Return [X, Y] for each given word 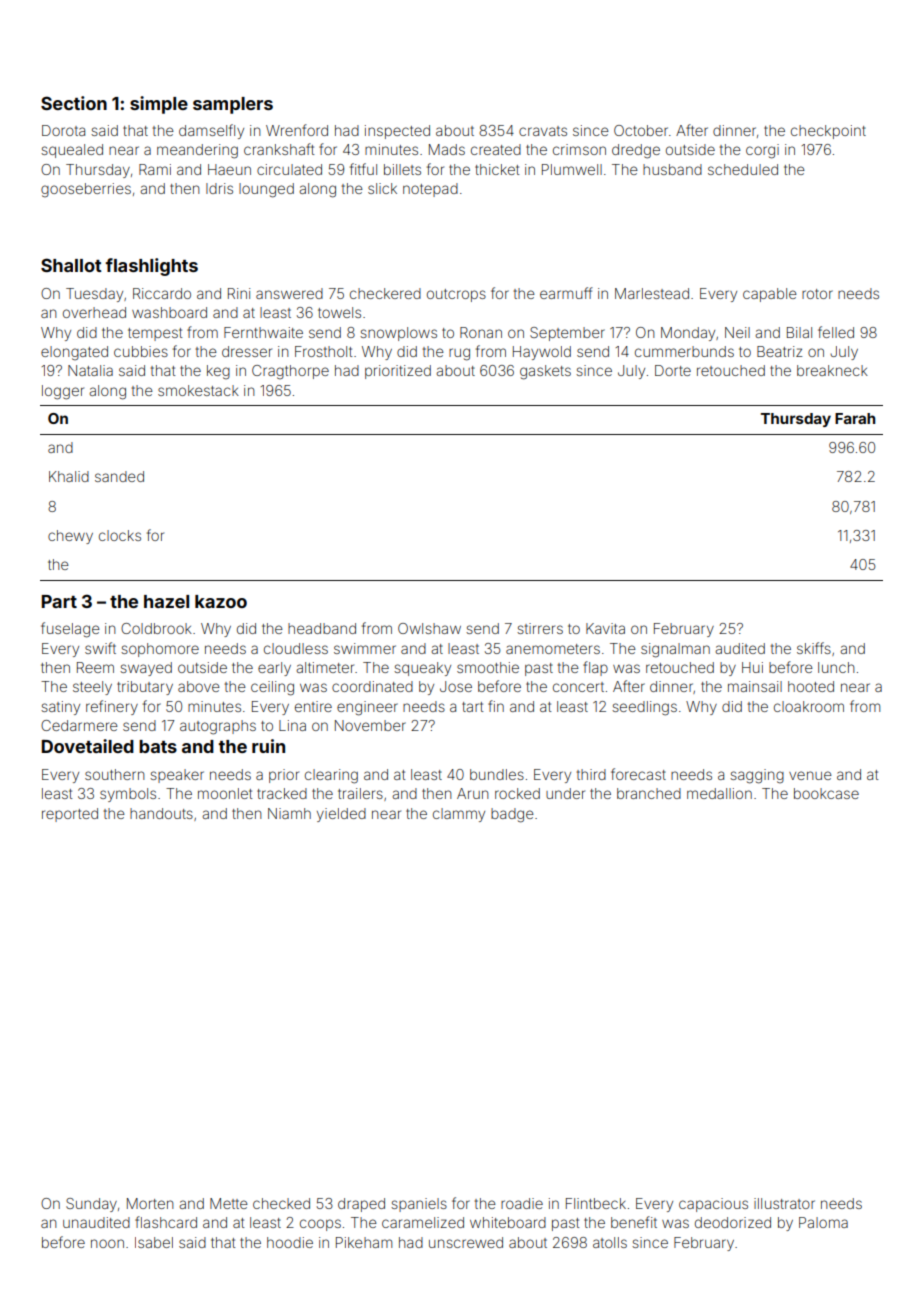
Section [74, 103]
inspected [397, 132]
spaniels [419, 1205]
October [641, 130]
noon [107, 1243]
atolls [610, 1242]
